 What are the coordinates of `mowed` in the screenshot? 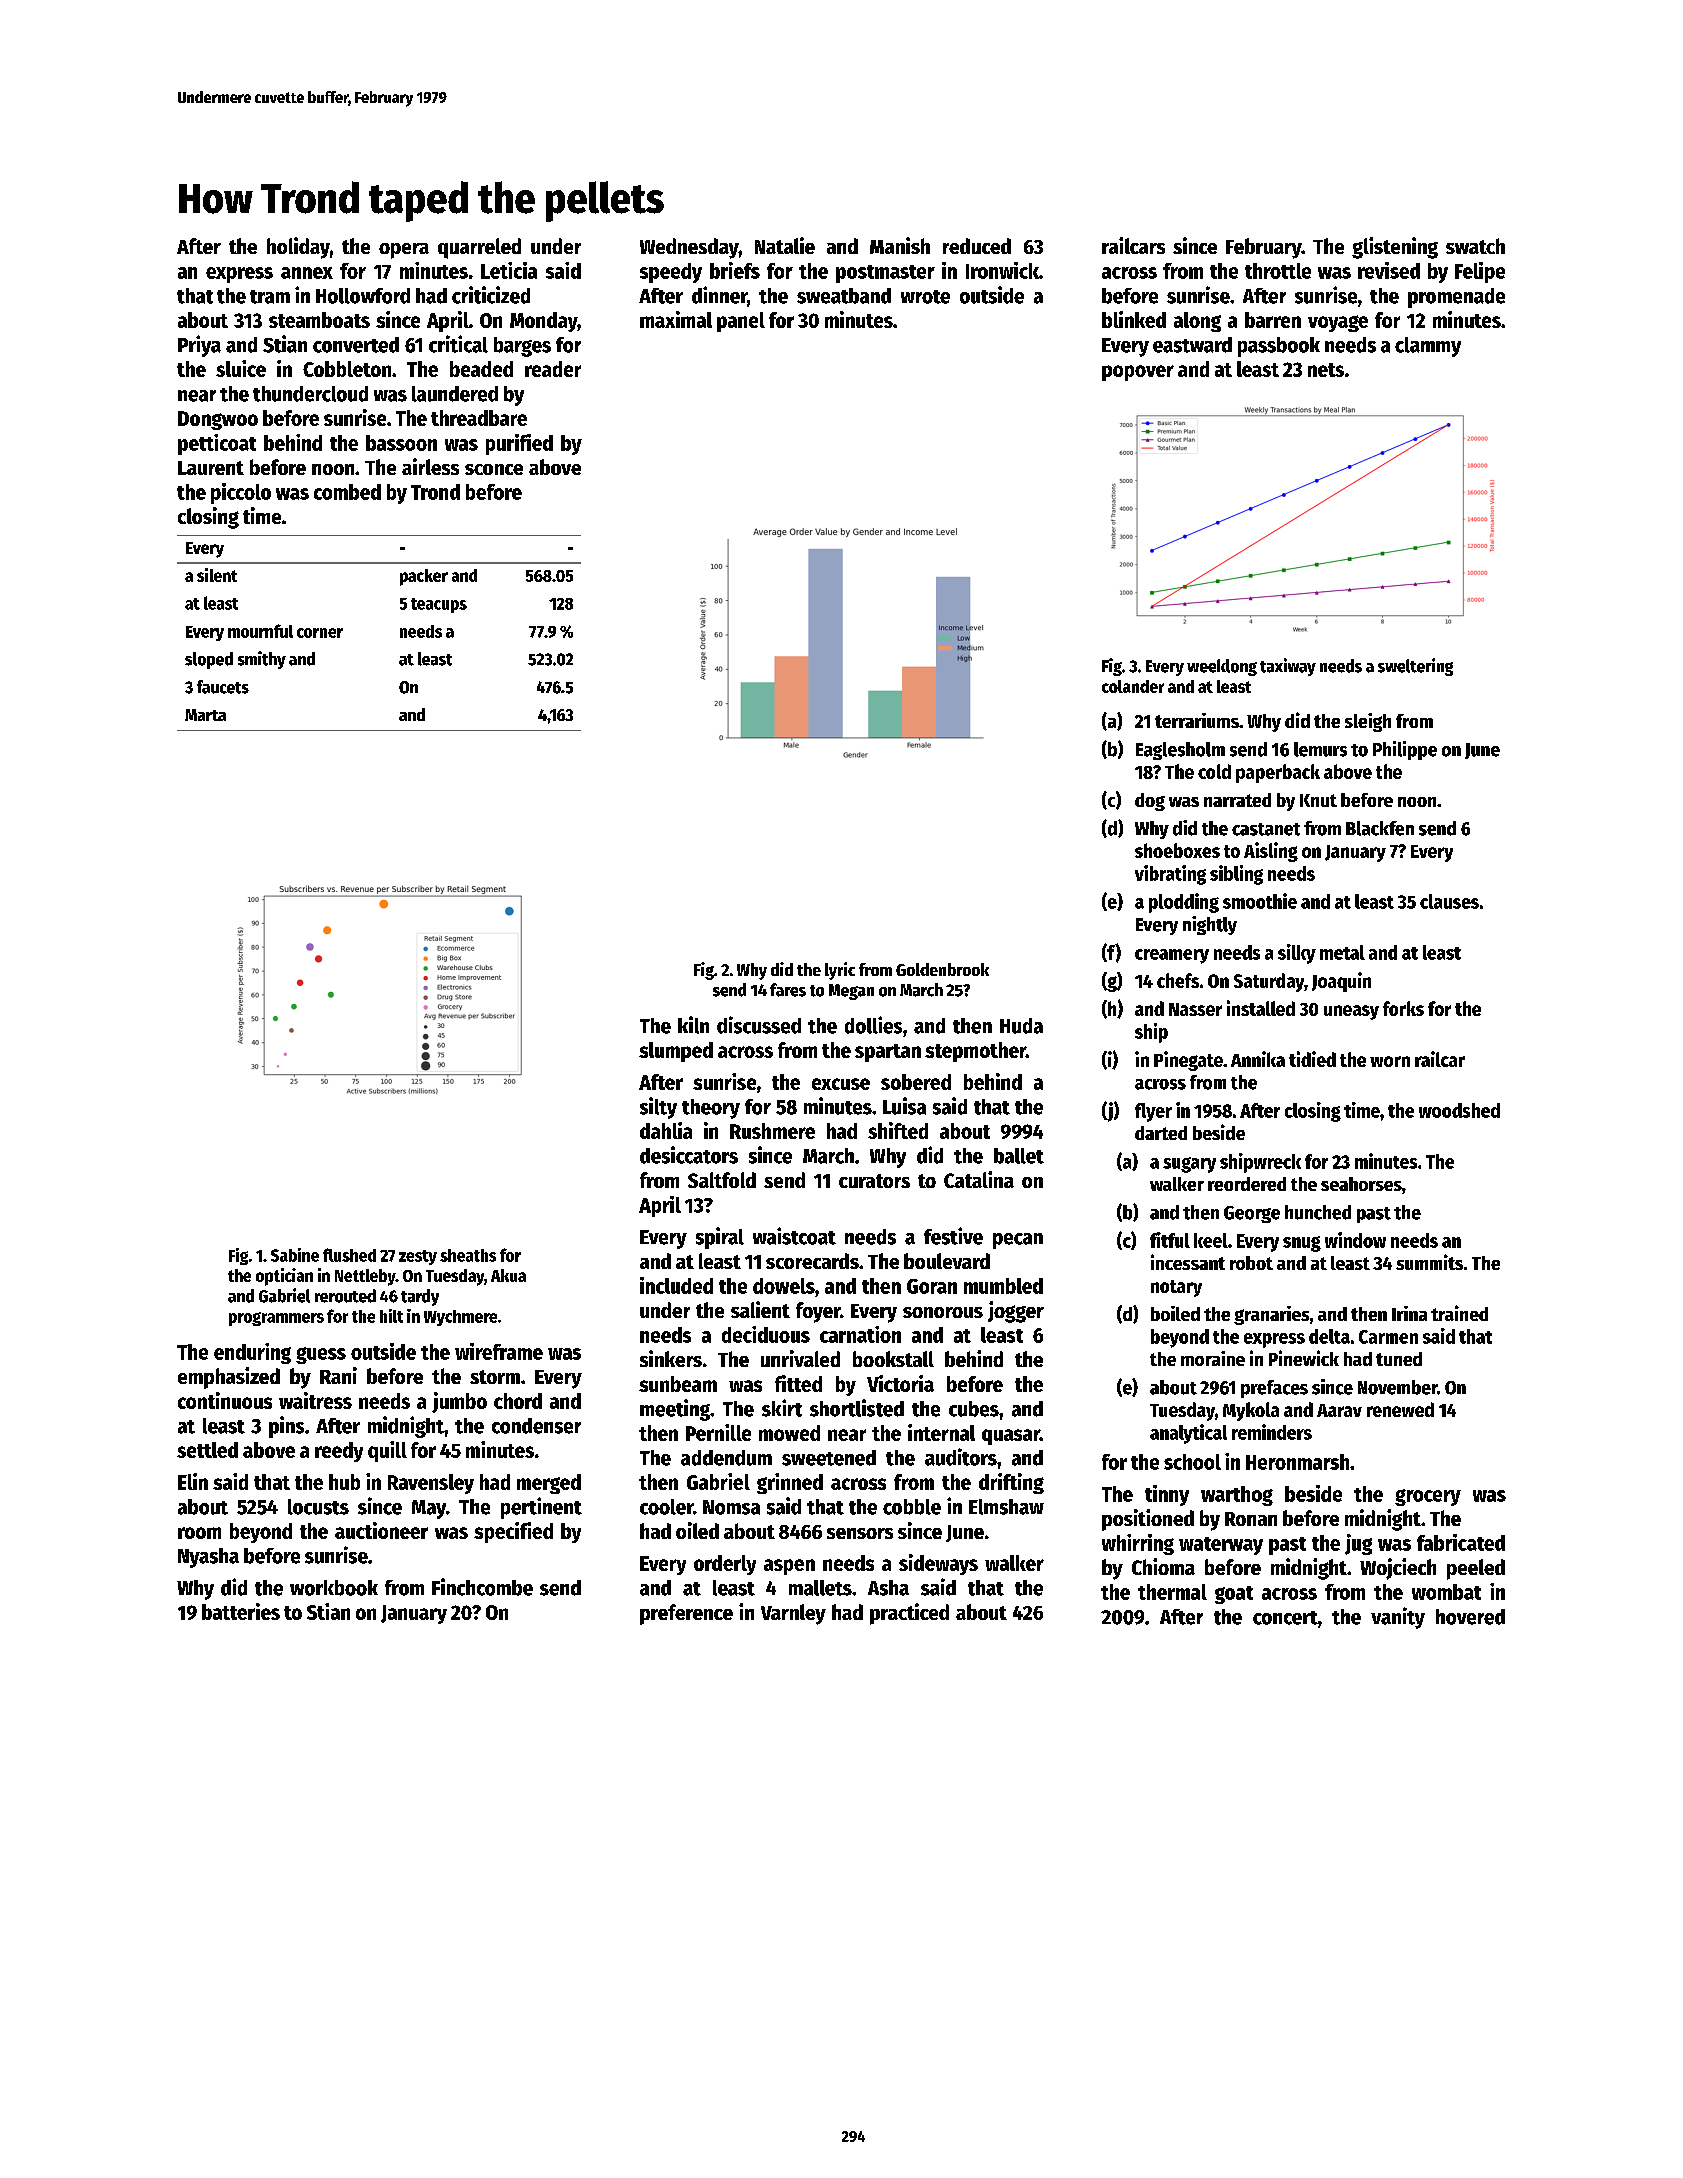 It's located at (789, 1433).
